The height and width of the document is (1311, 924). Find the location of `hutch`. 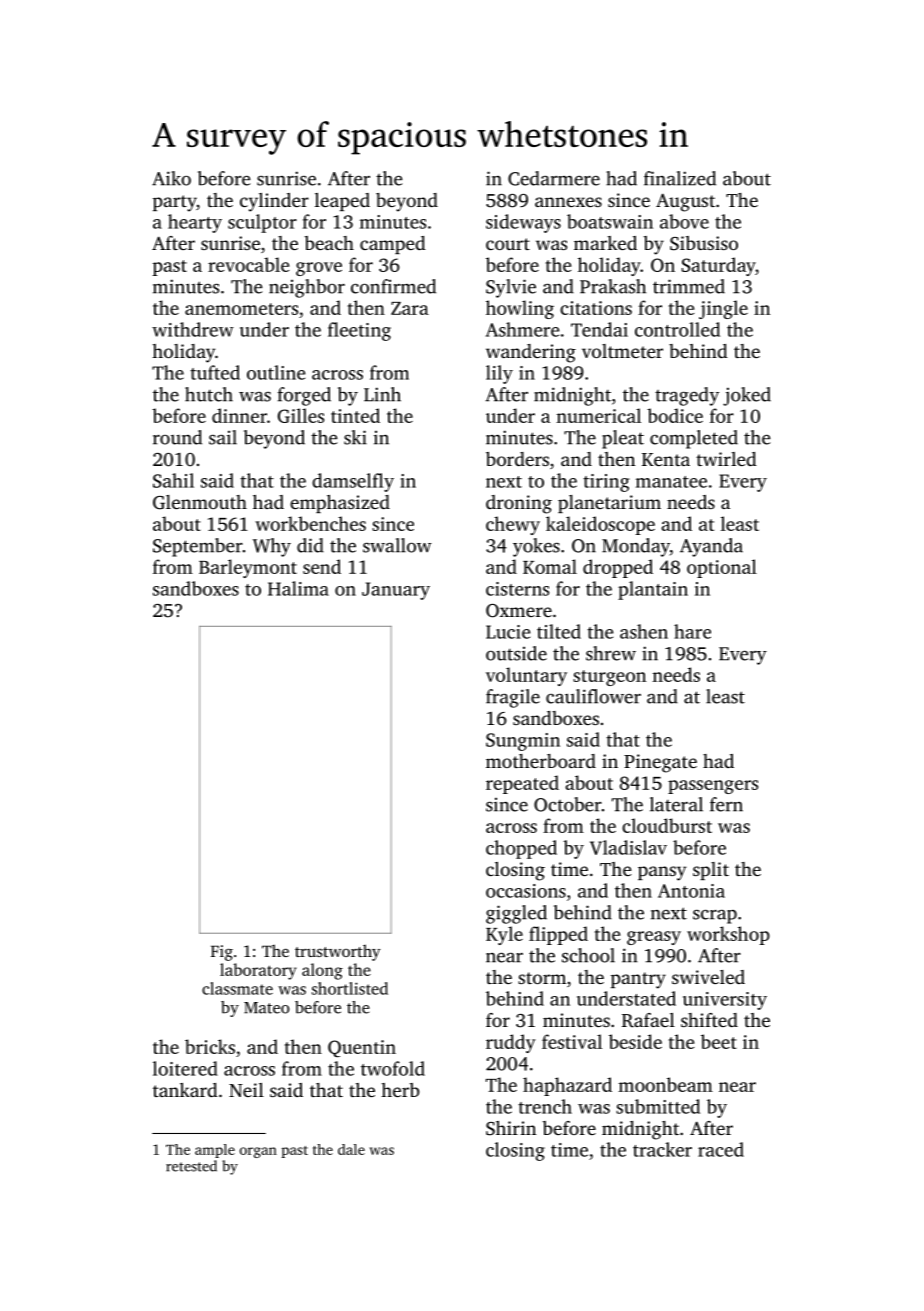

hutch is located at coordinates (209, 394).
